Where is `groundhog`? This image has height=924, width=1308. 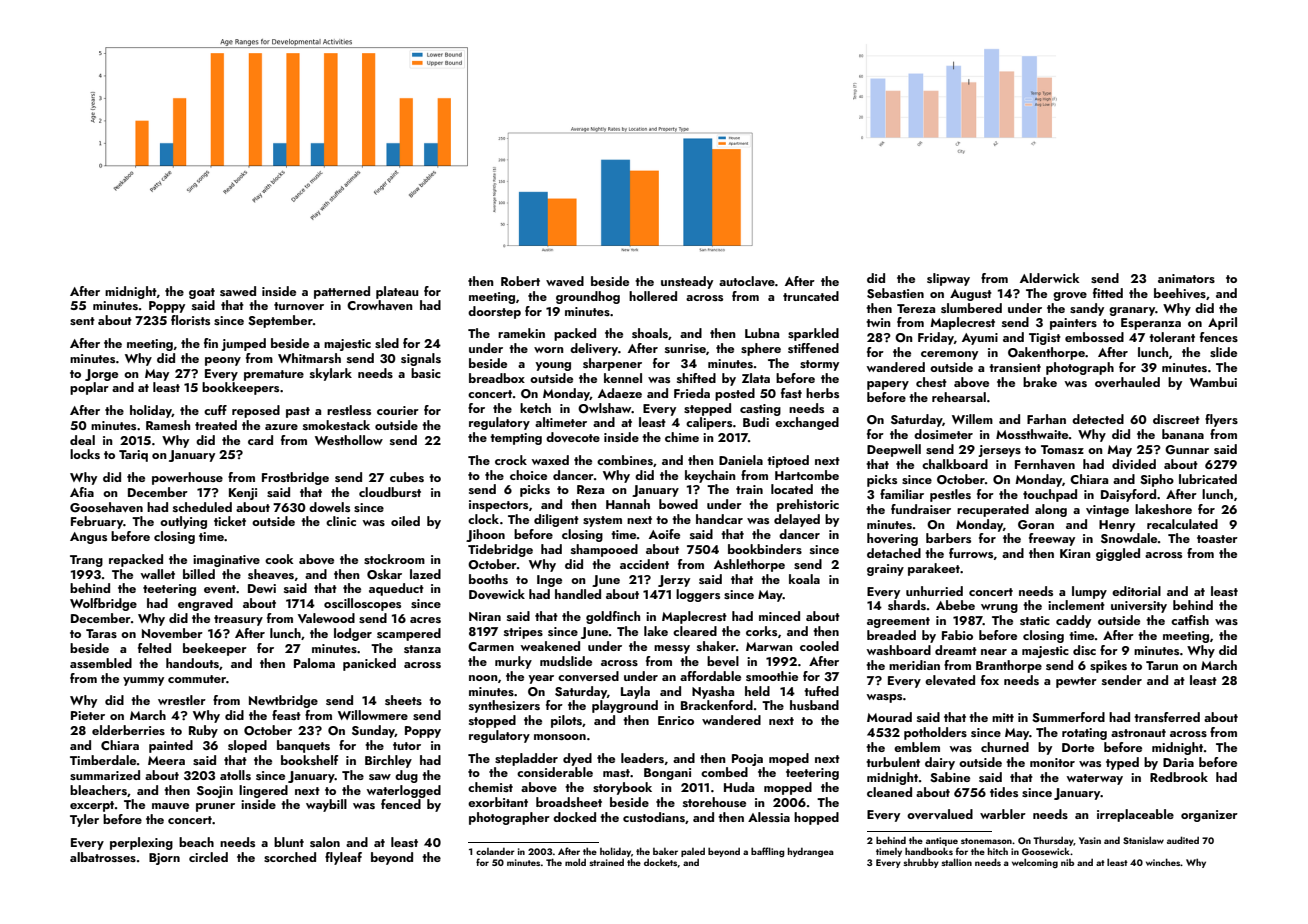 groundhog is located at coordinates (588, 297).
